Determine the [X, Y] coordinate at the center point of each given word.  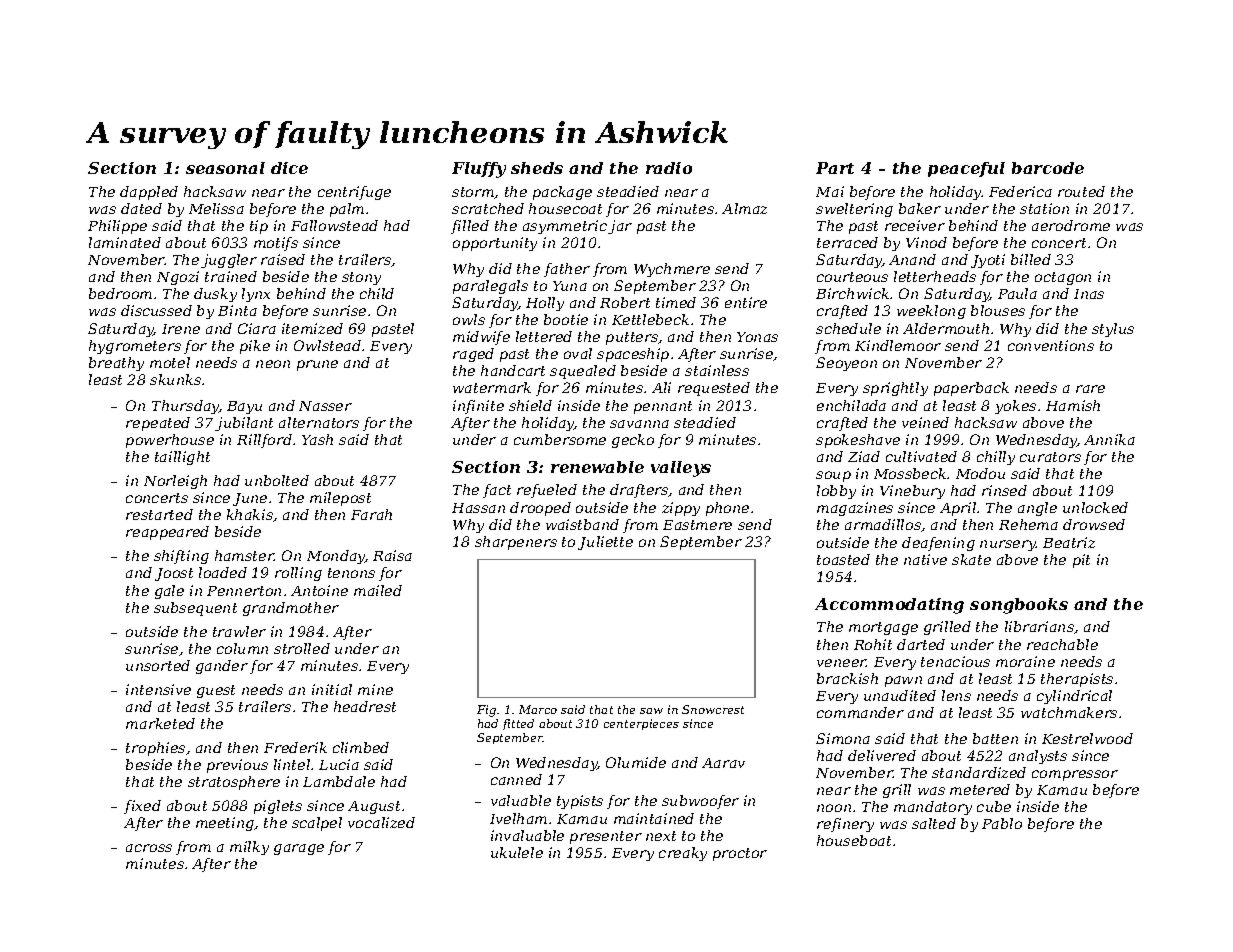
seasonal [225, 168]
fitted [518, 724]
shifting [181, 557]
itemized [312, 328]
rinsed [1004, 490]
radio [669, 168]
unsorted [158, 665]
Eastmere [697, 525]
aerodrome [1071, 225]
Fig [486, 711]
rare [1090, 389]
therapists [1077, 680]
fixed [142, 807]
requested [714, 389]
